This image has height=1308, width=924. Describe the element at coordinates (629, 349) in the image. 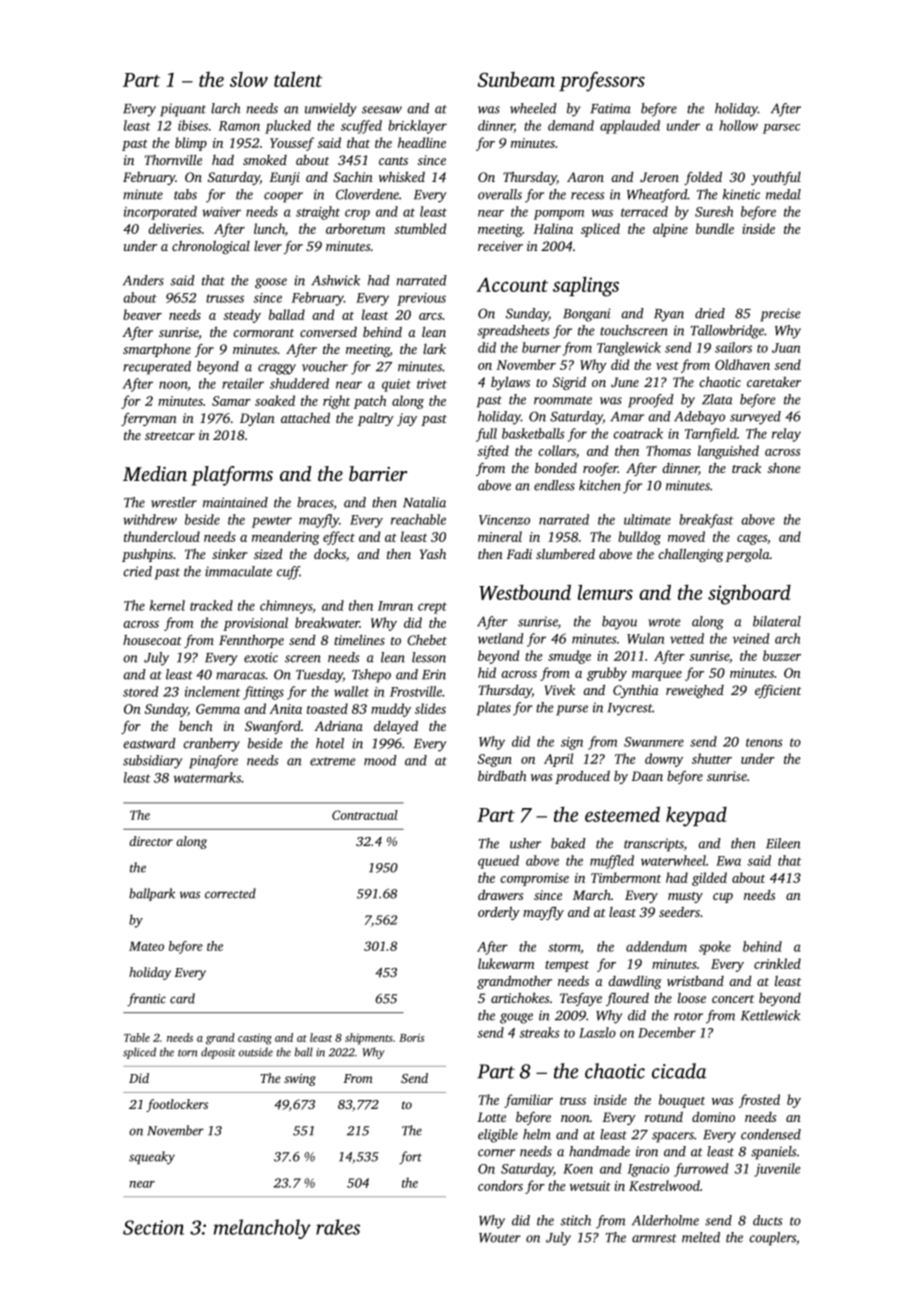

I see `Tanglewick` at that location.
